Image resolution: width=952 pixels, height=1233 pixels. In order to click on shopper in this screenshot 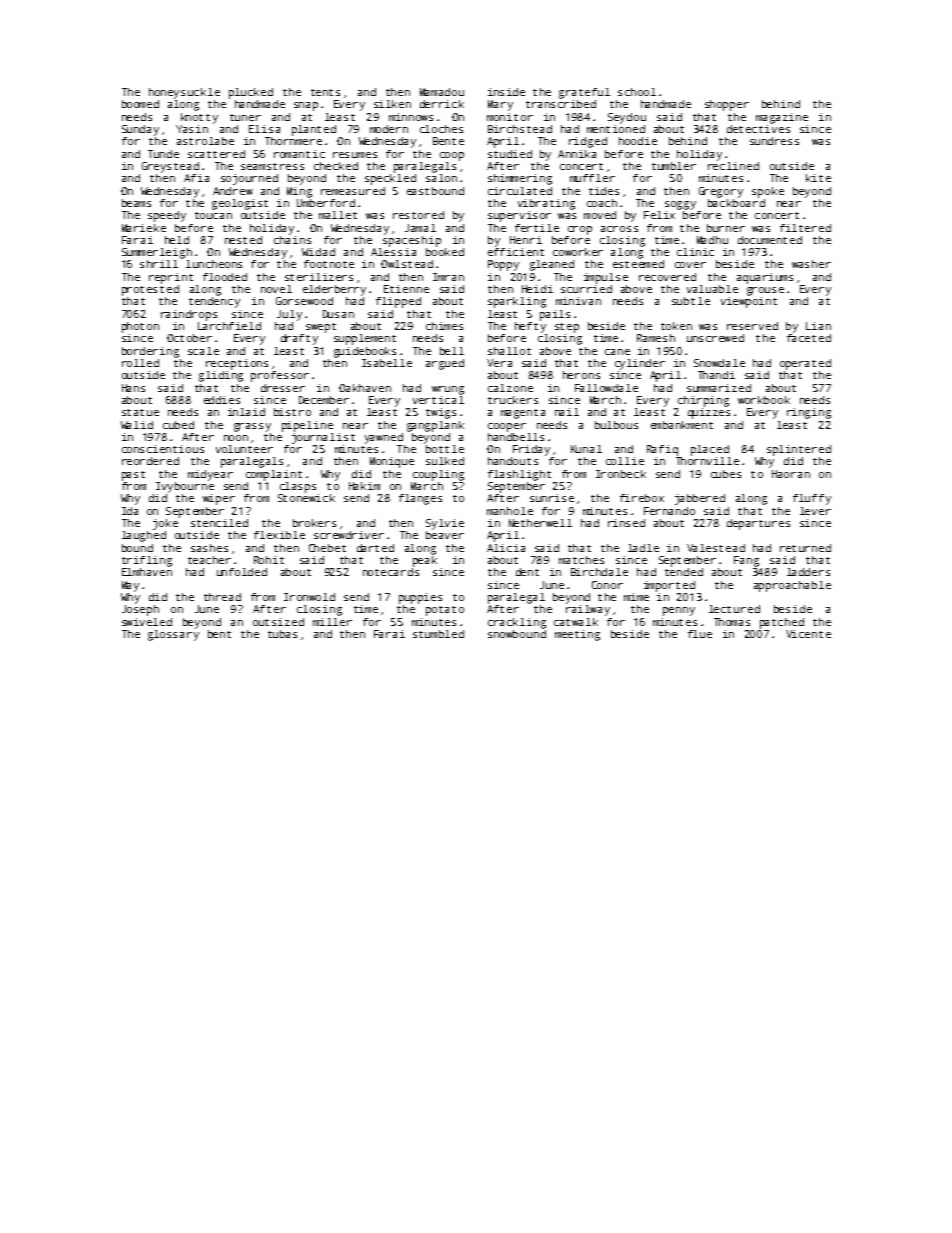, I will do `click(727, 105)`.
